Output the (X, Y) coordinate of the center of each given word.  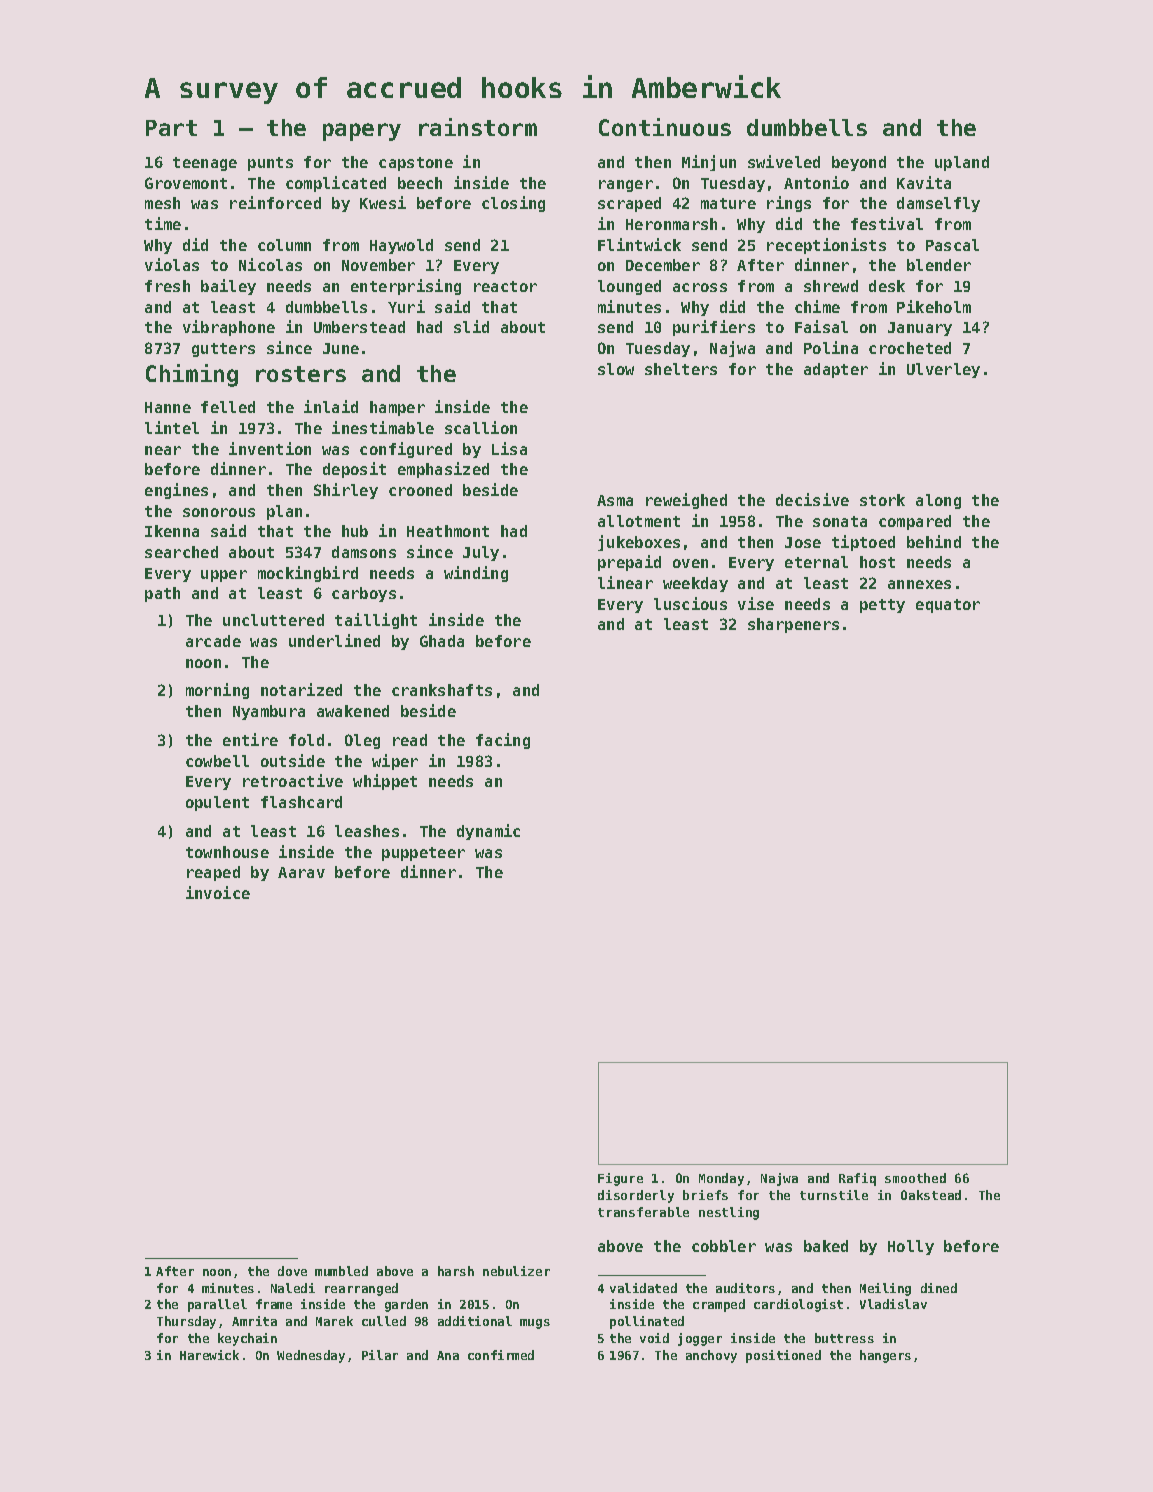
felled (228, 407)
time (163, 223)
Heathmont (448, 531)
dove (292, 1271)
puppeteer (423, 854)
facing (503, 741)
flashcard (301, 802)
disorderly (636, 1196)
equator (948, 606)
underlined (334, 640)
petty (882, 606)
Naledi (293, 1288)
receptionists (826, 246)
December (663, 265)
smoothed (915, 1178)
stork (882, 500)
